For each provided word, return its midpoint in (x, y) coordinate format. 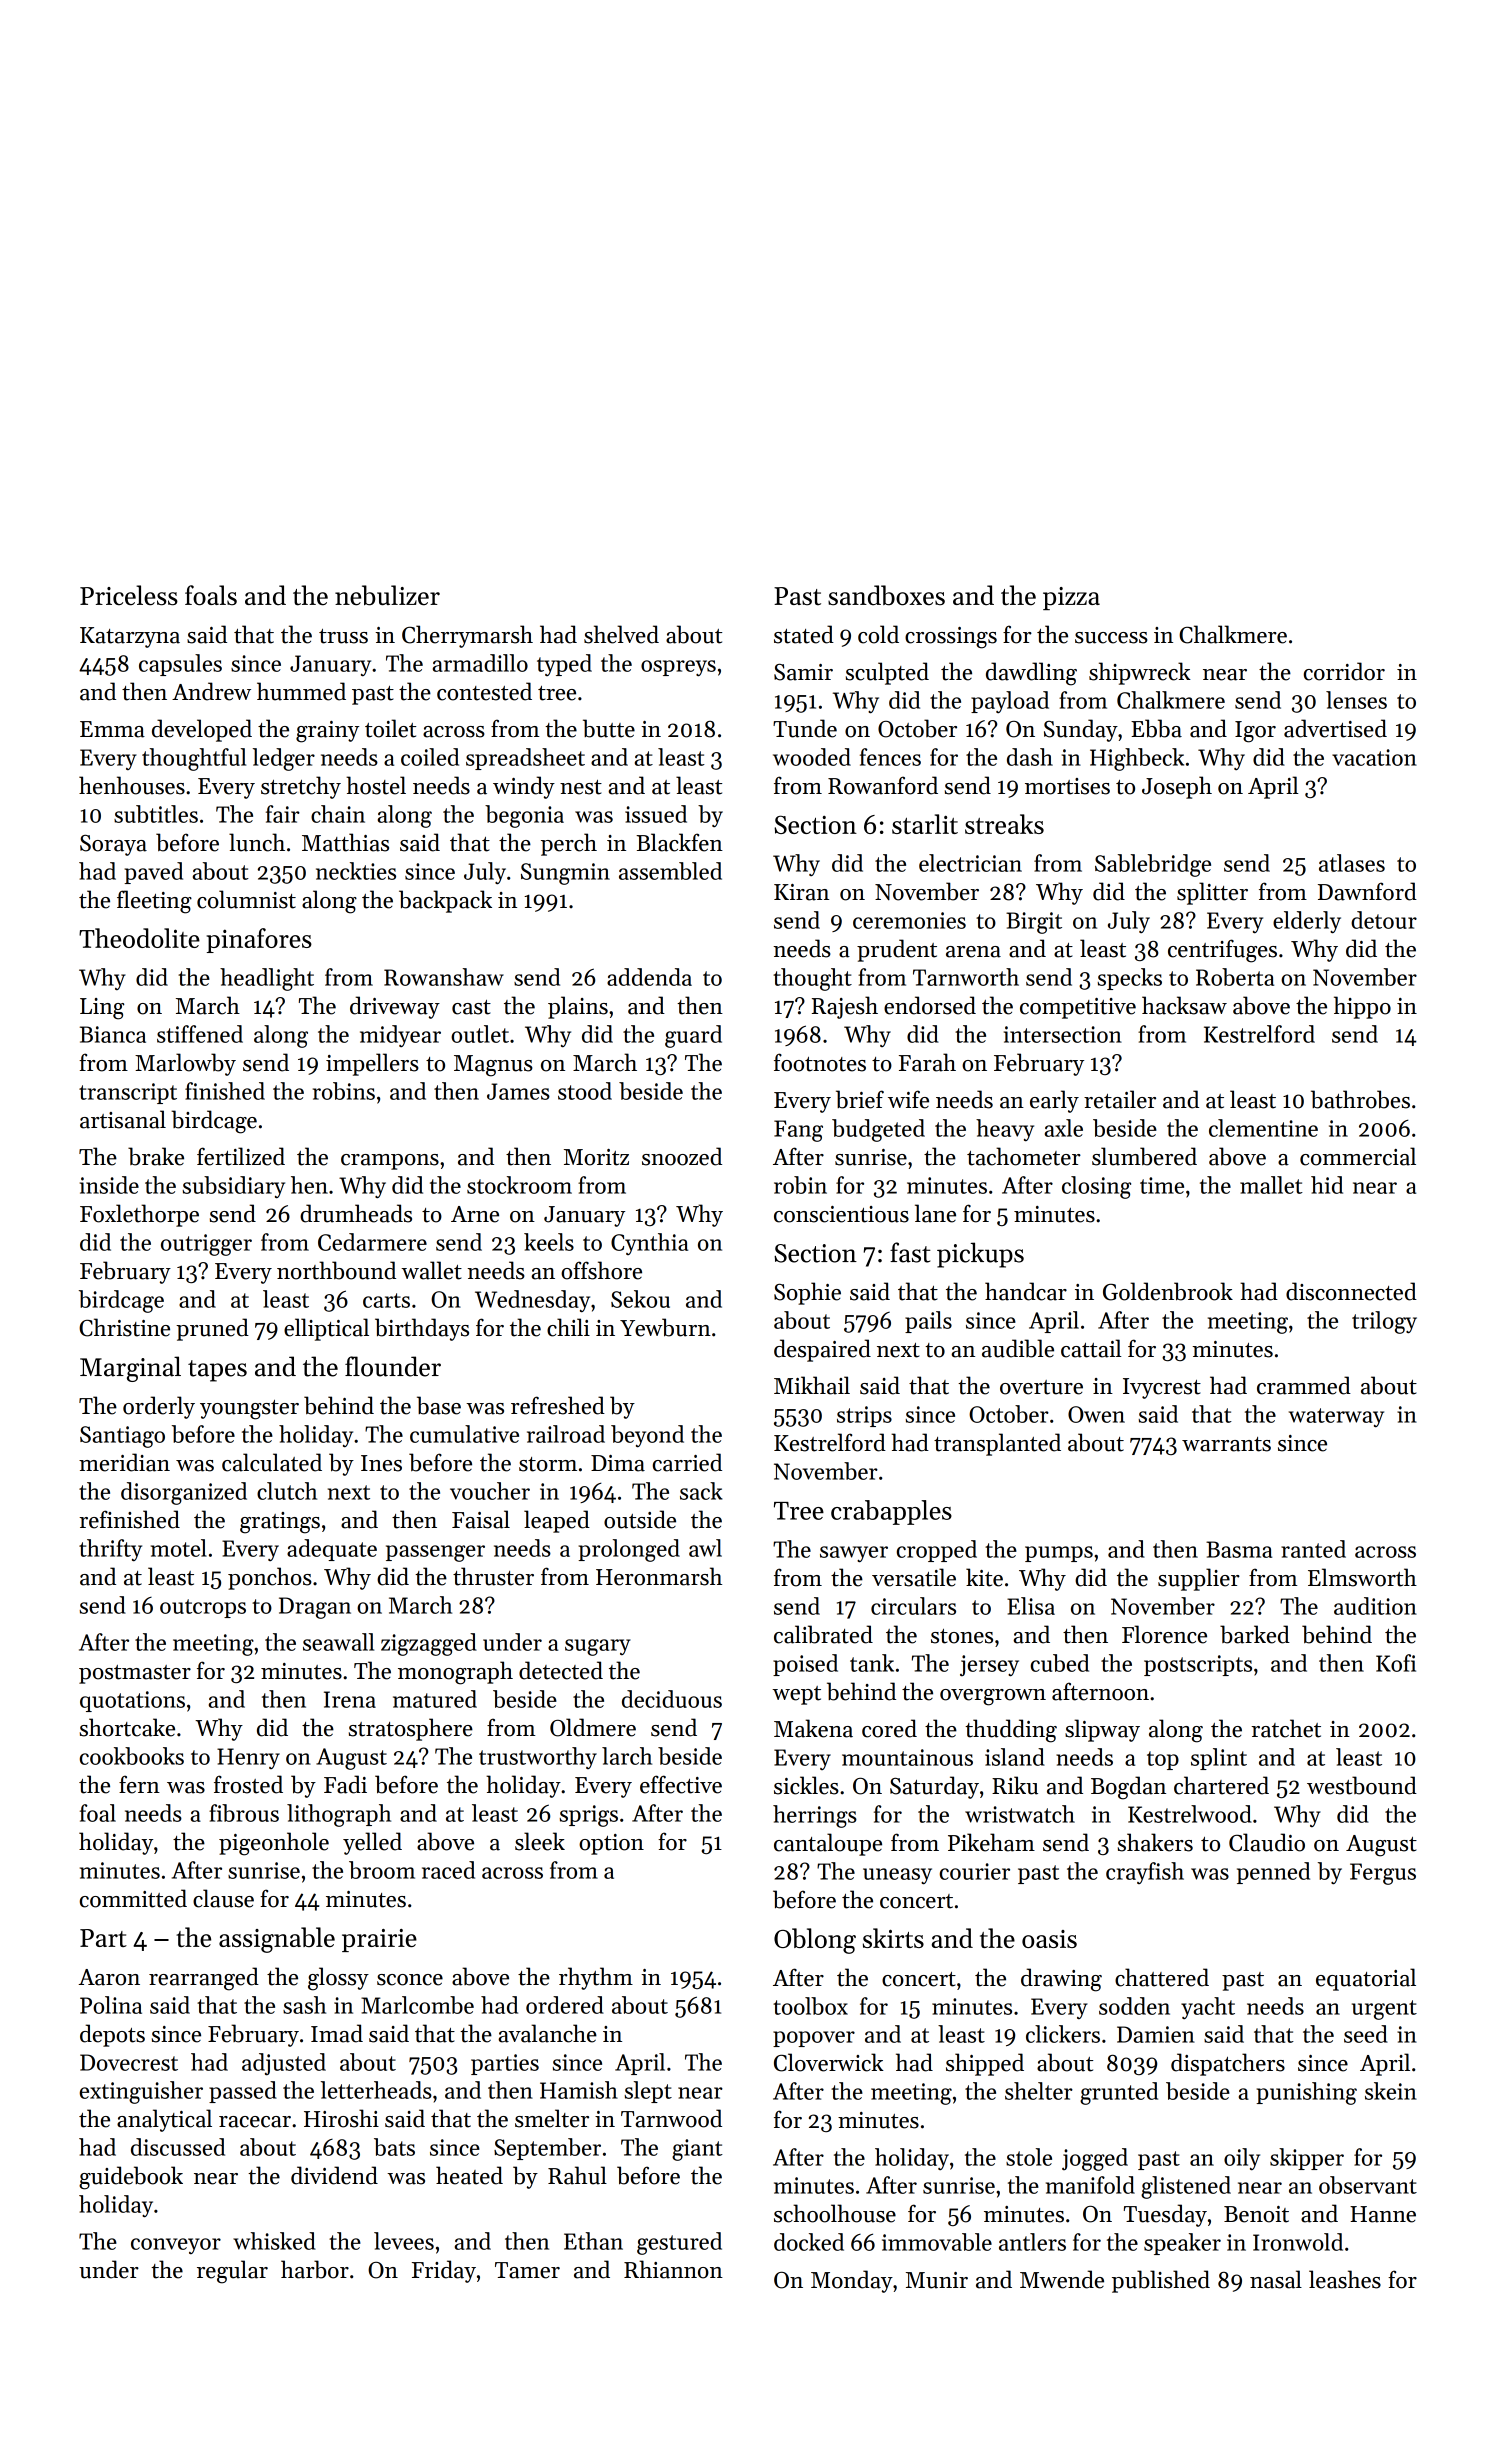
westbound (1362, 1785)
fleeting (154, 902)
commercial (1358, 1156)
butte (609, 728)
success (1111, 638)
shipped (985, 2064)
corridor (1344, 671)
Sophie (807, 1293)
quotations (132, 1701)
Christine (124, 1327)
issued (656, 814)
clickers (1063, 2034)
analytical (164, 2120)
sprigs (589, 1816)
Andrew (211, 691)
